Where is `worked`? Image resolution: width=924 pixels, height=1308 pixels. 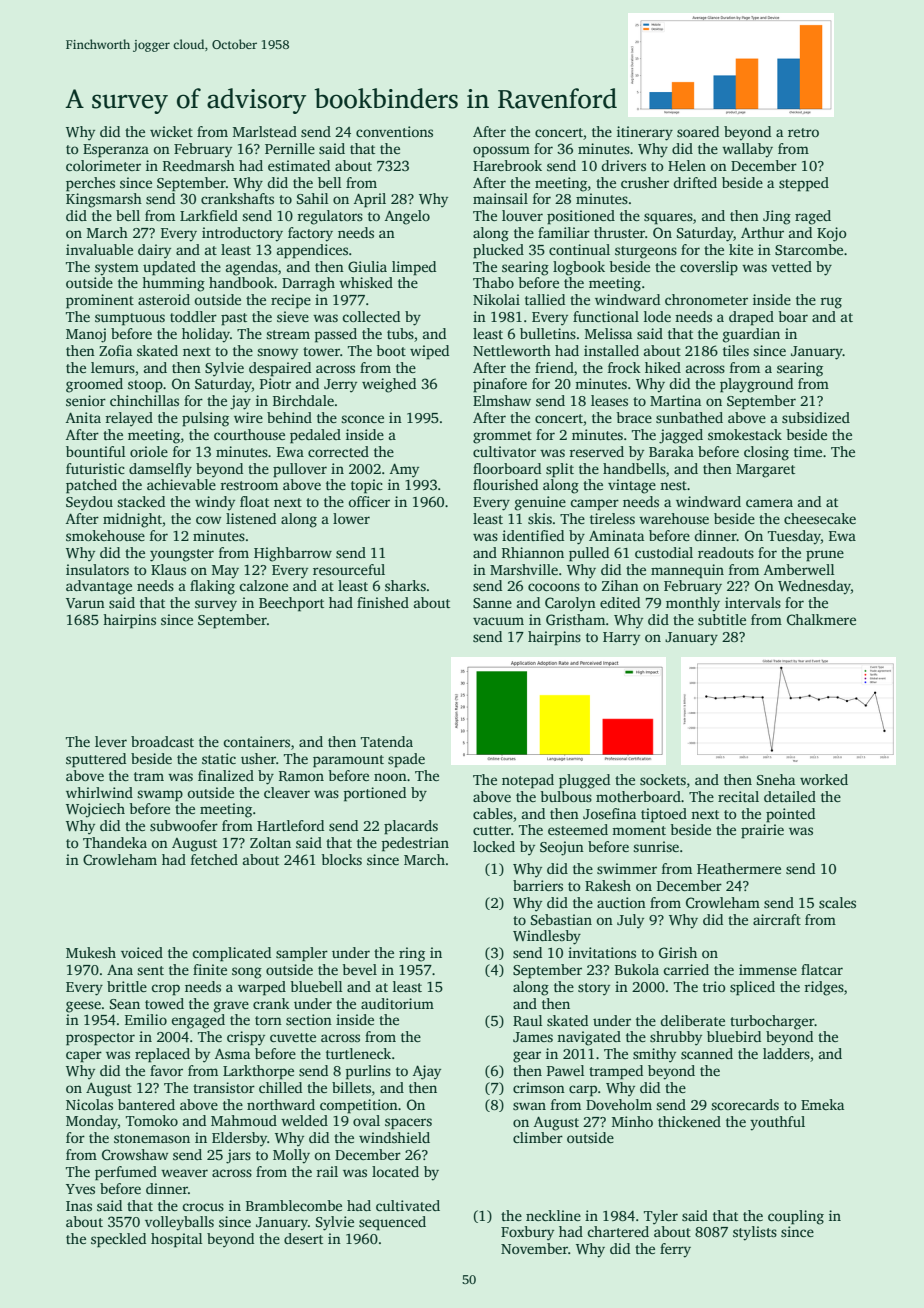 worked is located at coordinates (824, 779).
